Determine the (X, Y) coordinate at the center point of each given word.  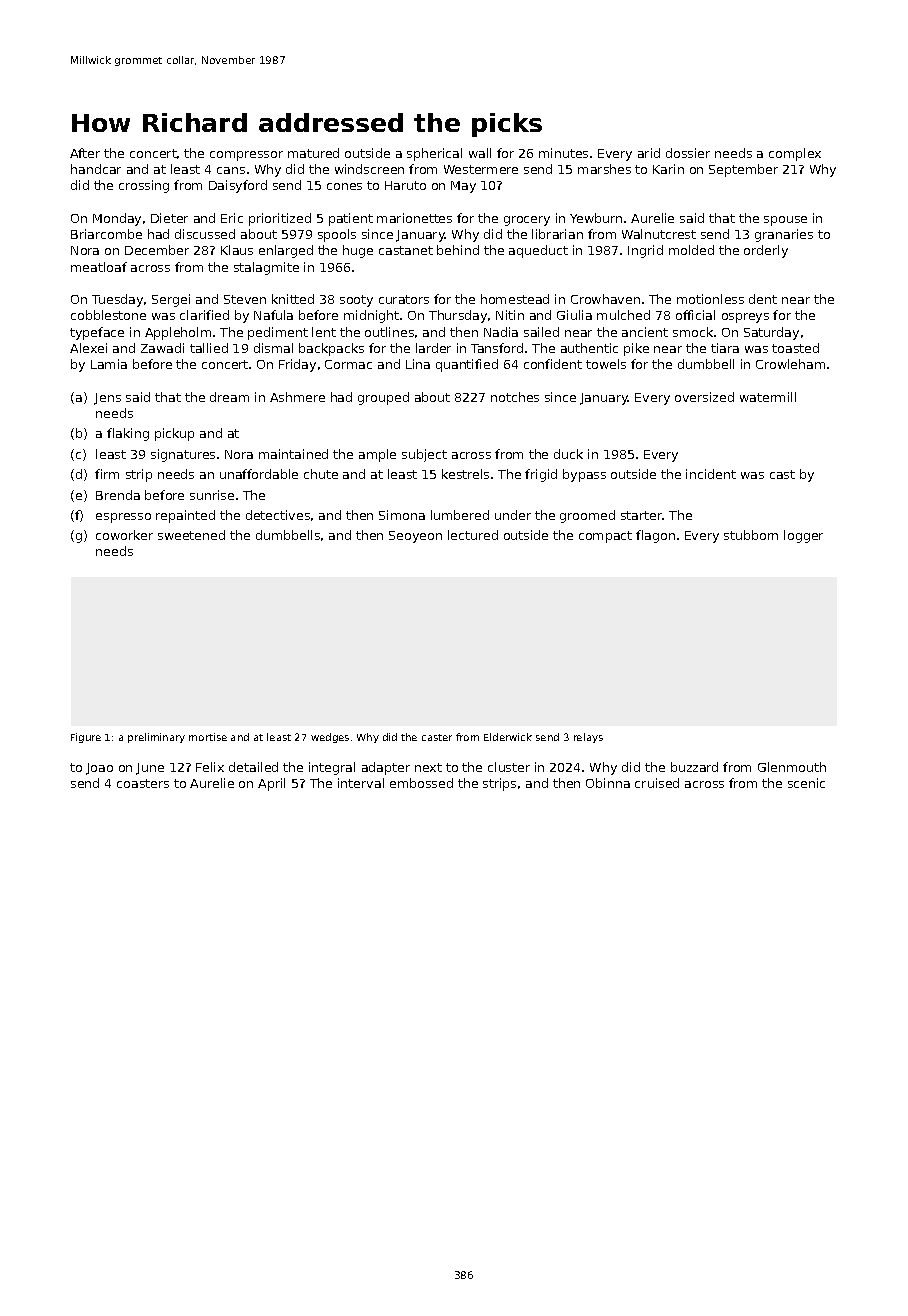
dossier (688, 153)
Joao (99, 769)
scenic (806, 783)
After (85, 153)
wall (480, 153)
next (428, 767)
